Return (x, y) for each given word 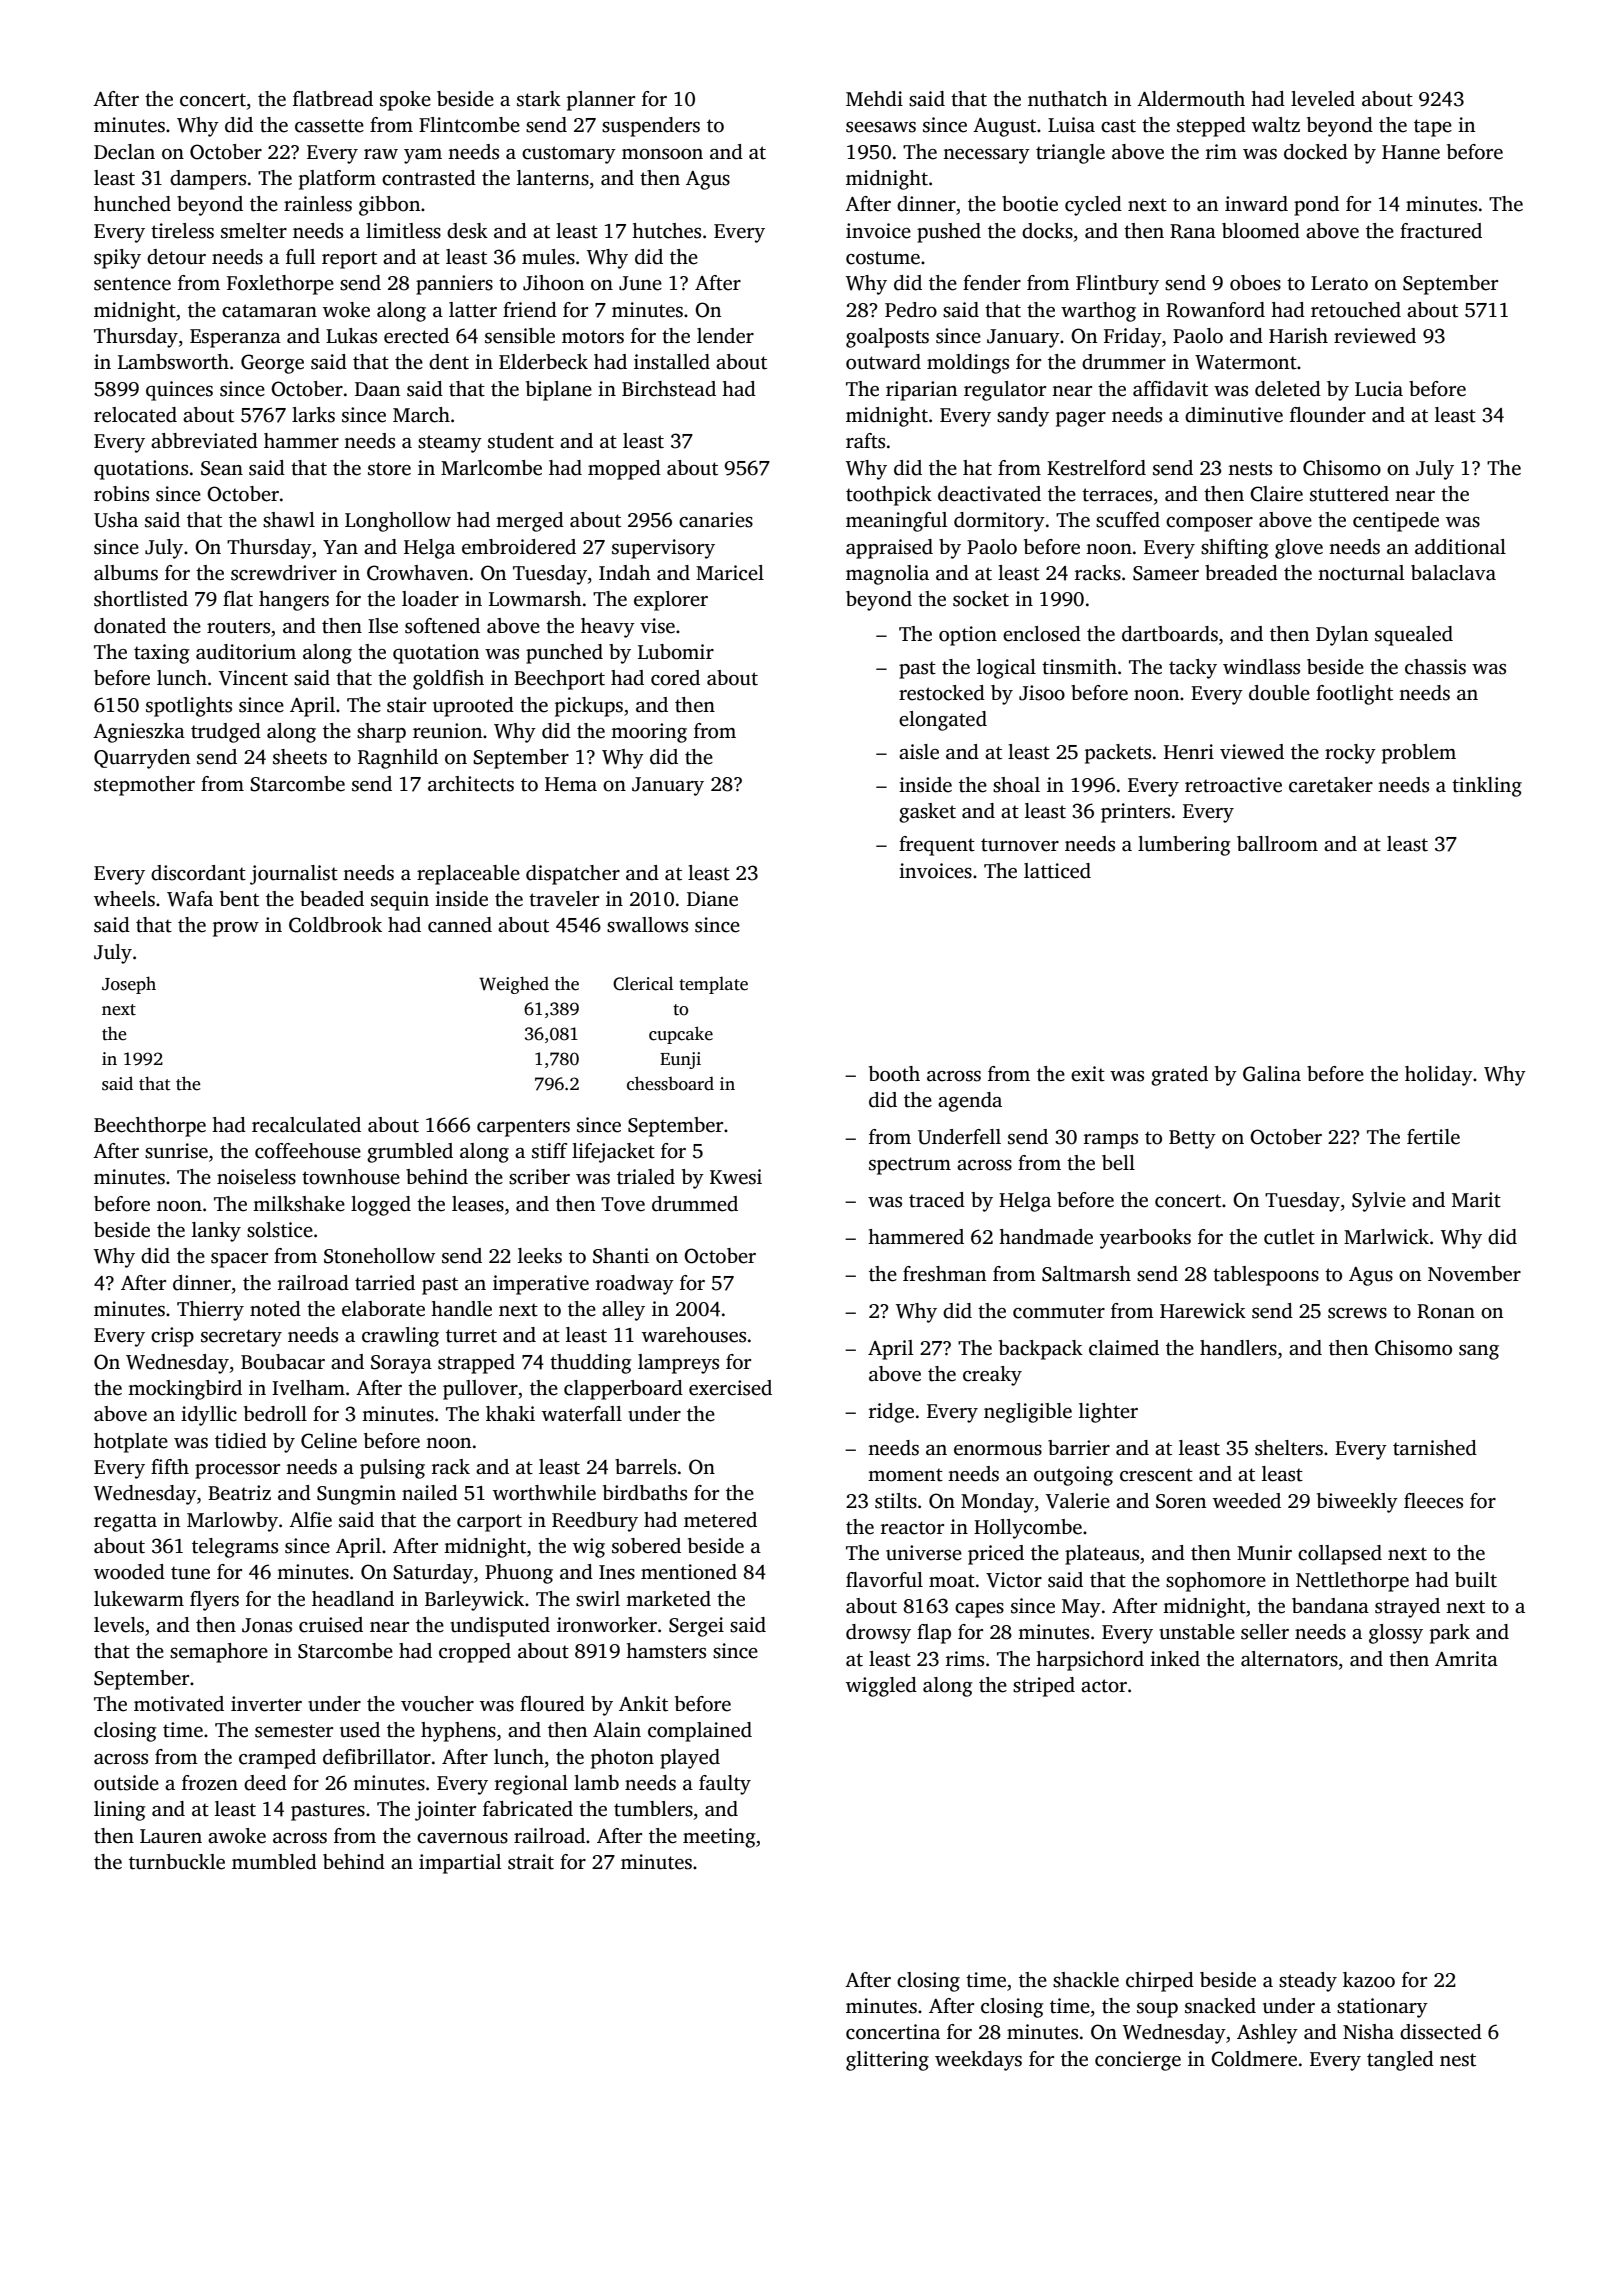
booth (894, 1074)
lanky (216, 1232)
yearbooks (1145, 1239)
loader (430, 599)
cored (675, 678)
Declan (124, 152)
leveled (1323, 99)
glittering (887, 2061)
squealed (1414, 636)
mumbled (274, 1862)
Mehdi (874, 99)
